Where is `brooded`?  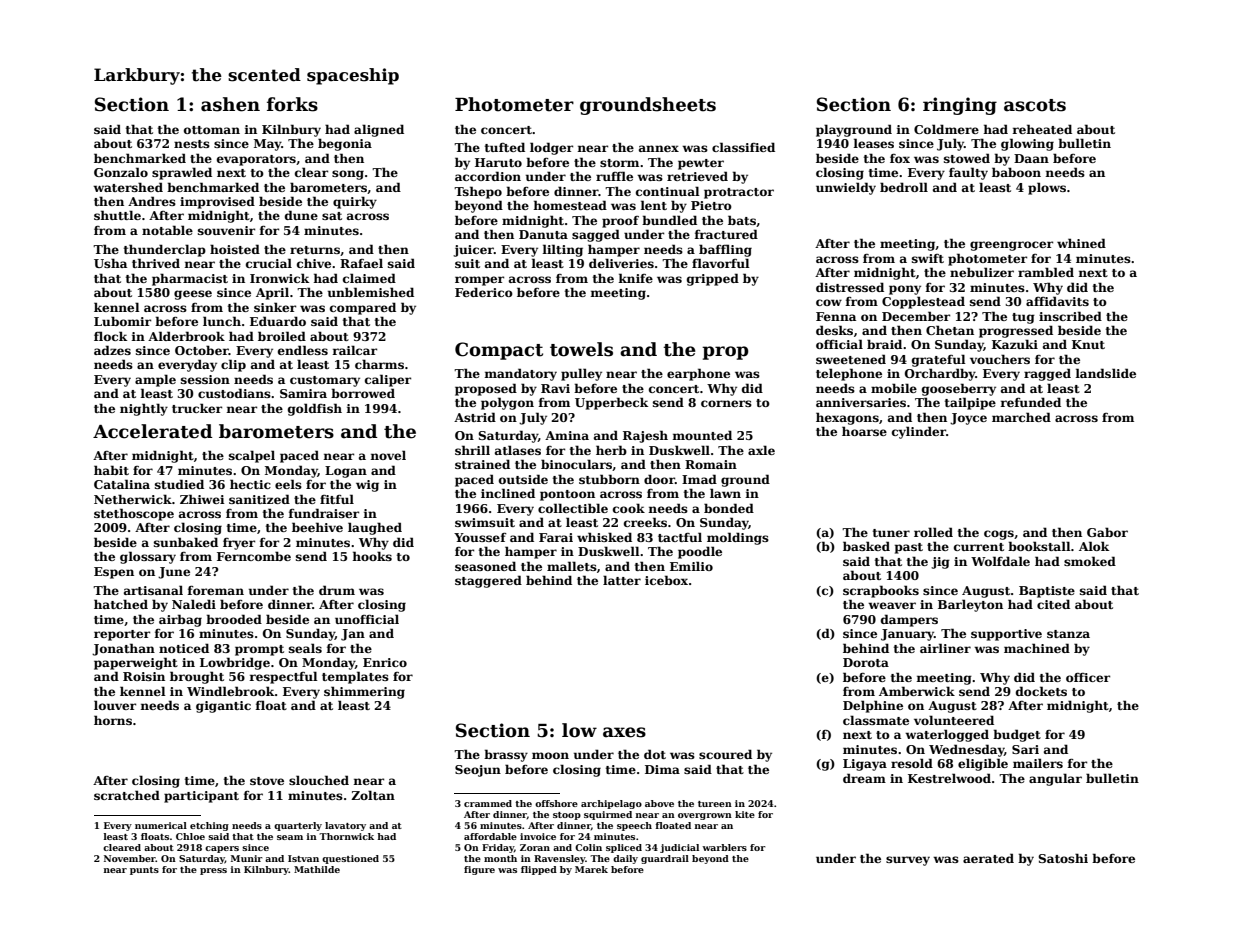 brooded is located at coordinates (234, 619).
